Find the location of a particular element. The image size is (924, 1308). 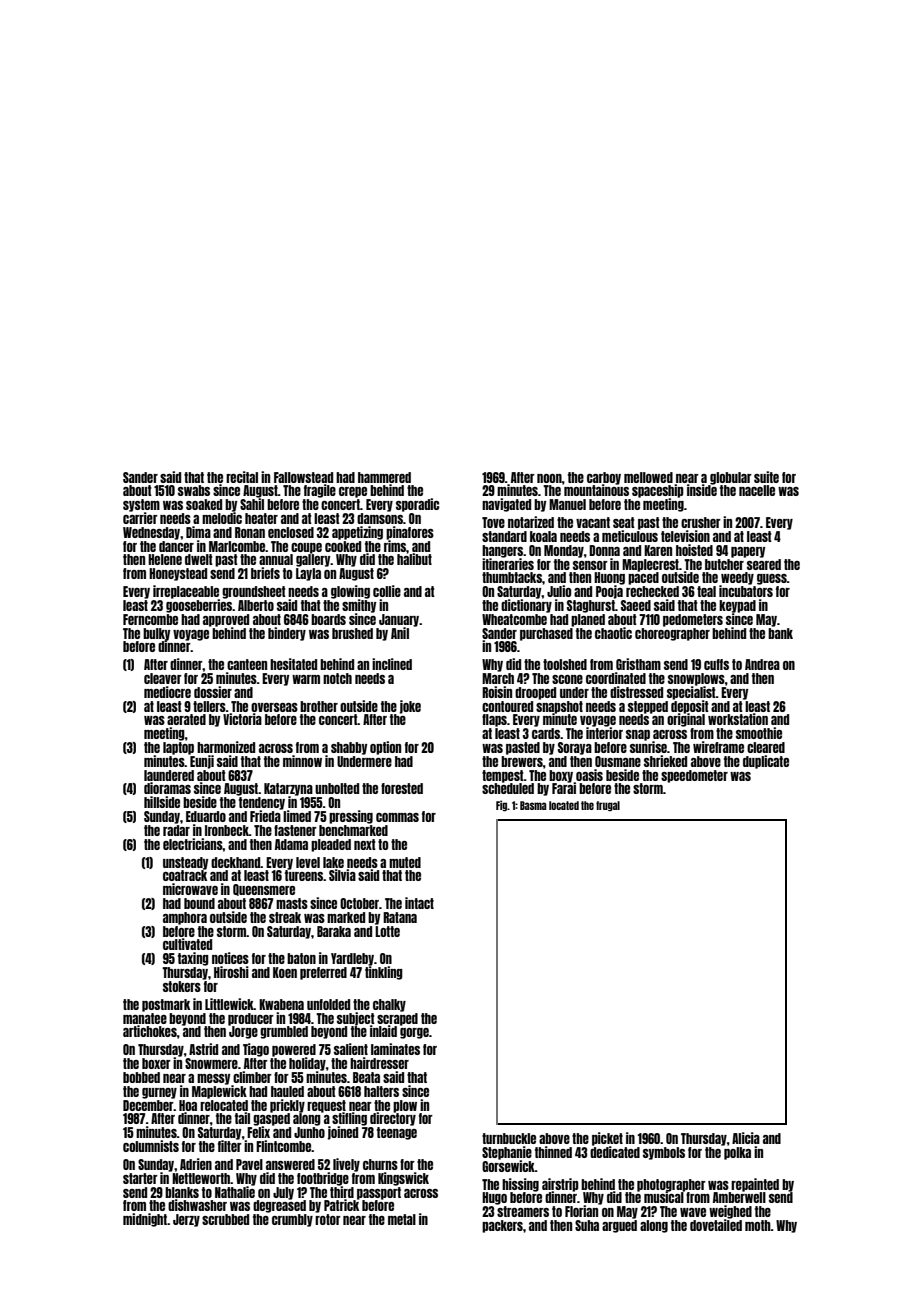

Basma is located at coordinates (533, 805).
